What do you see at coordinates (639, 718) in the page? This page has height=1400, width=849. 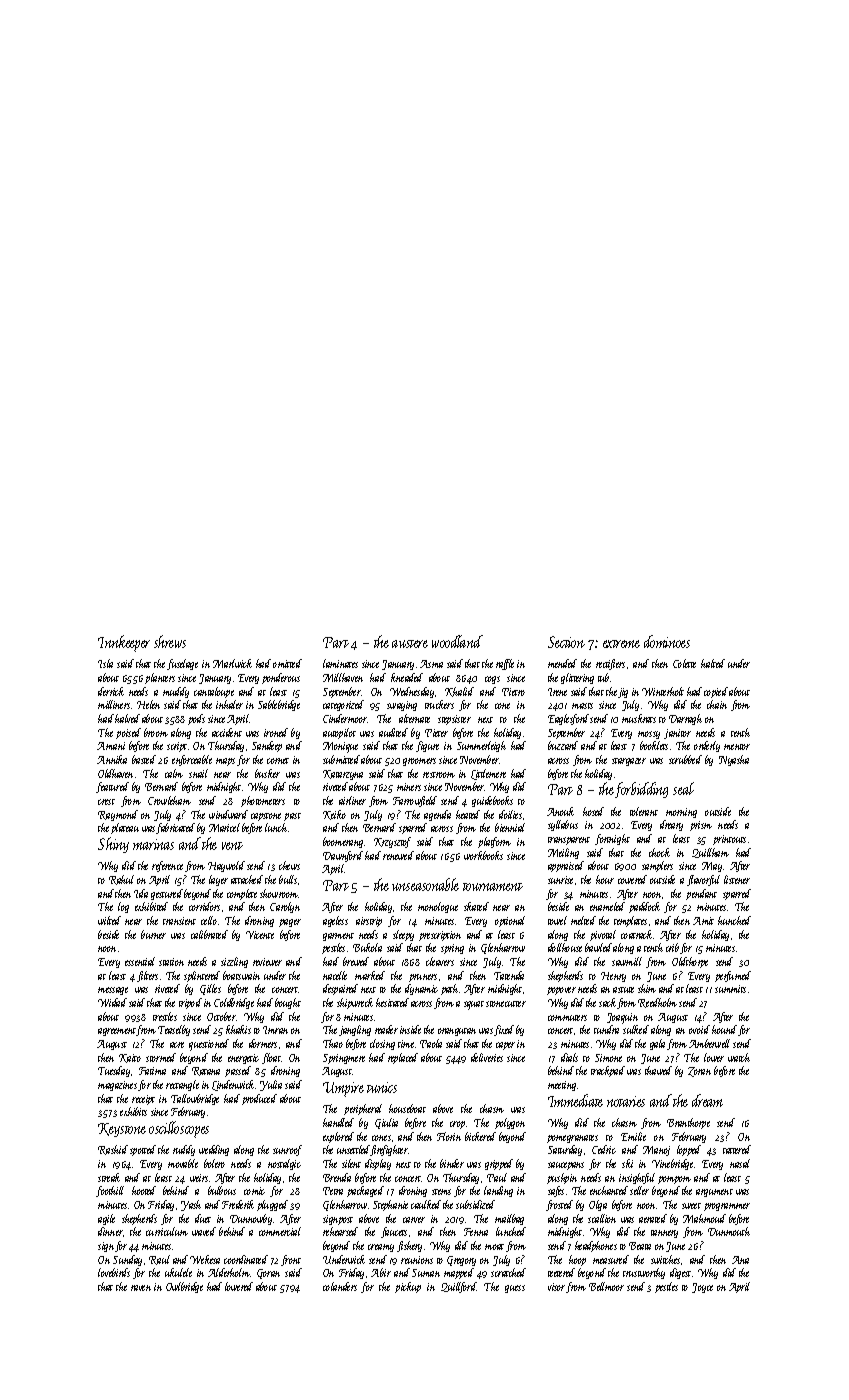 I see `muskrats` at bounding box center [639, 718].
